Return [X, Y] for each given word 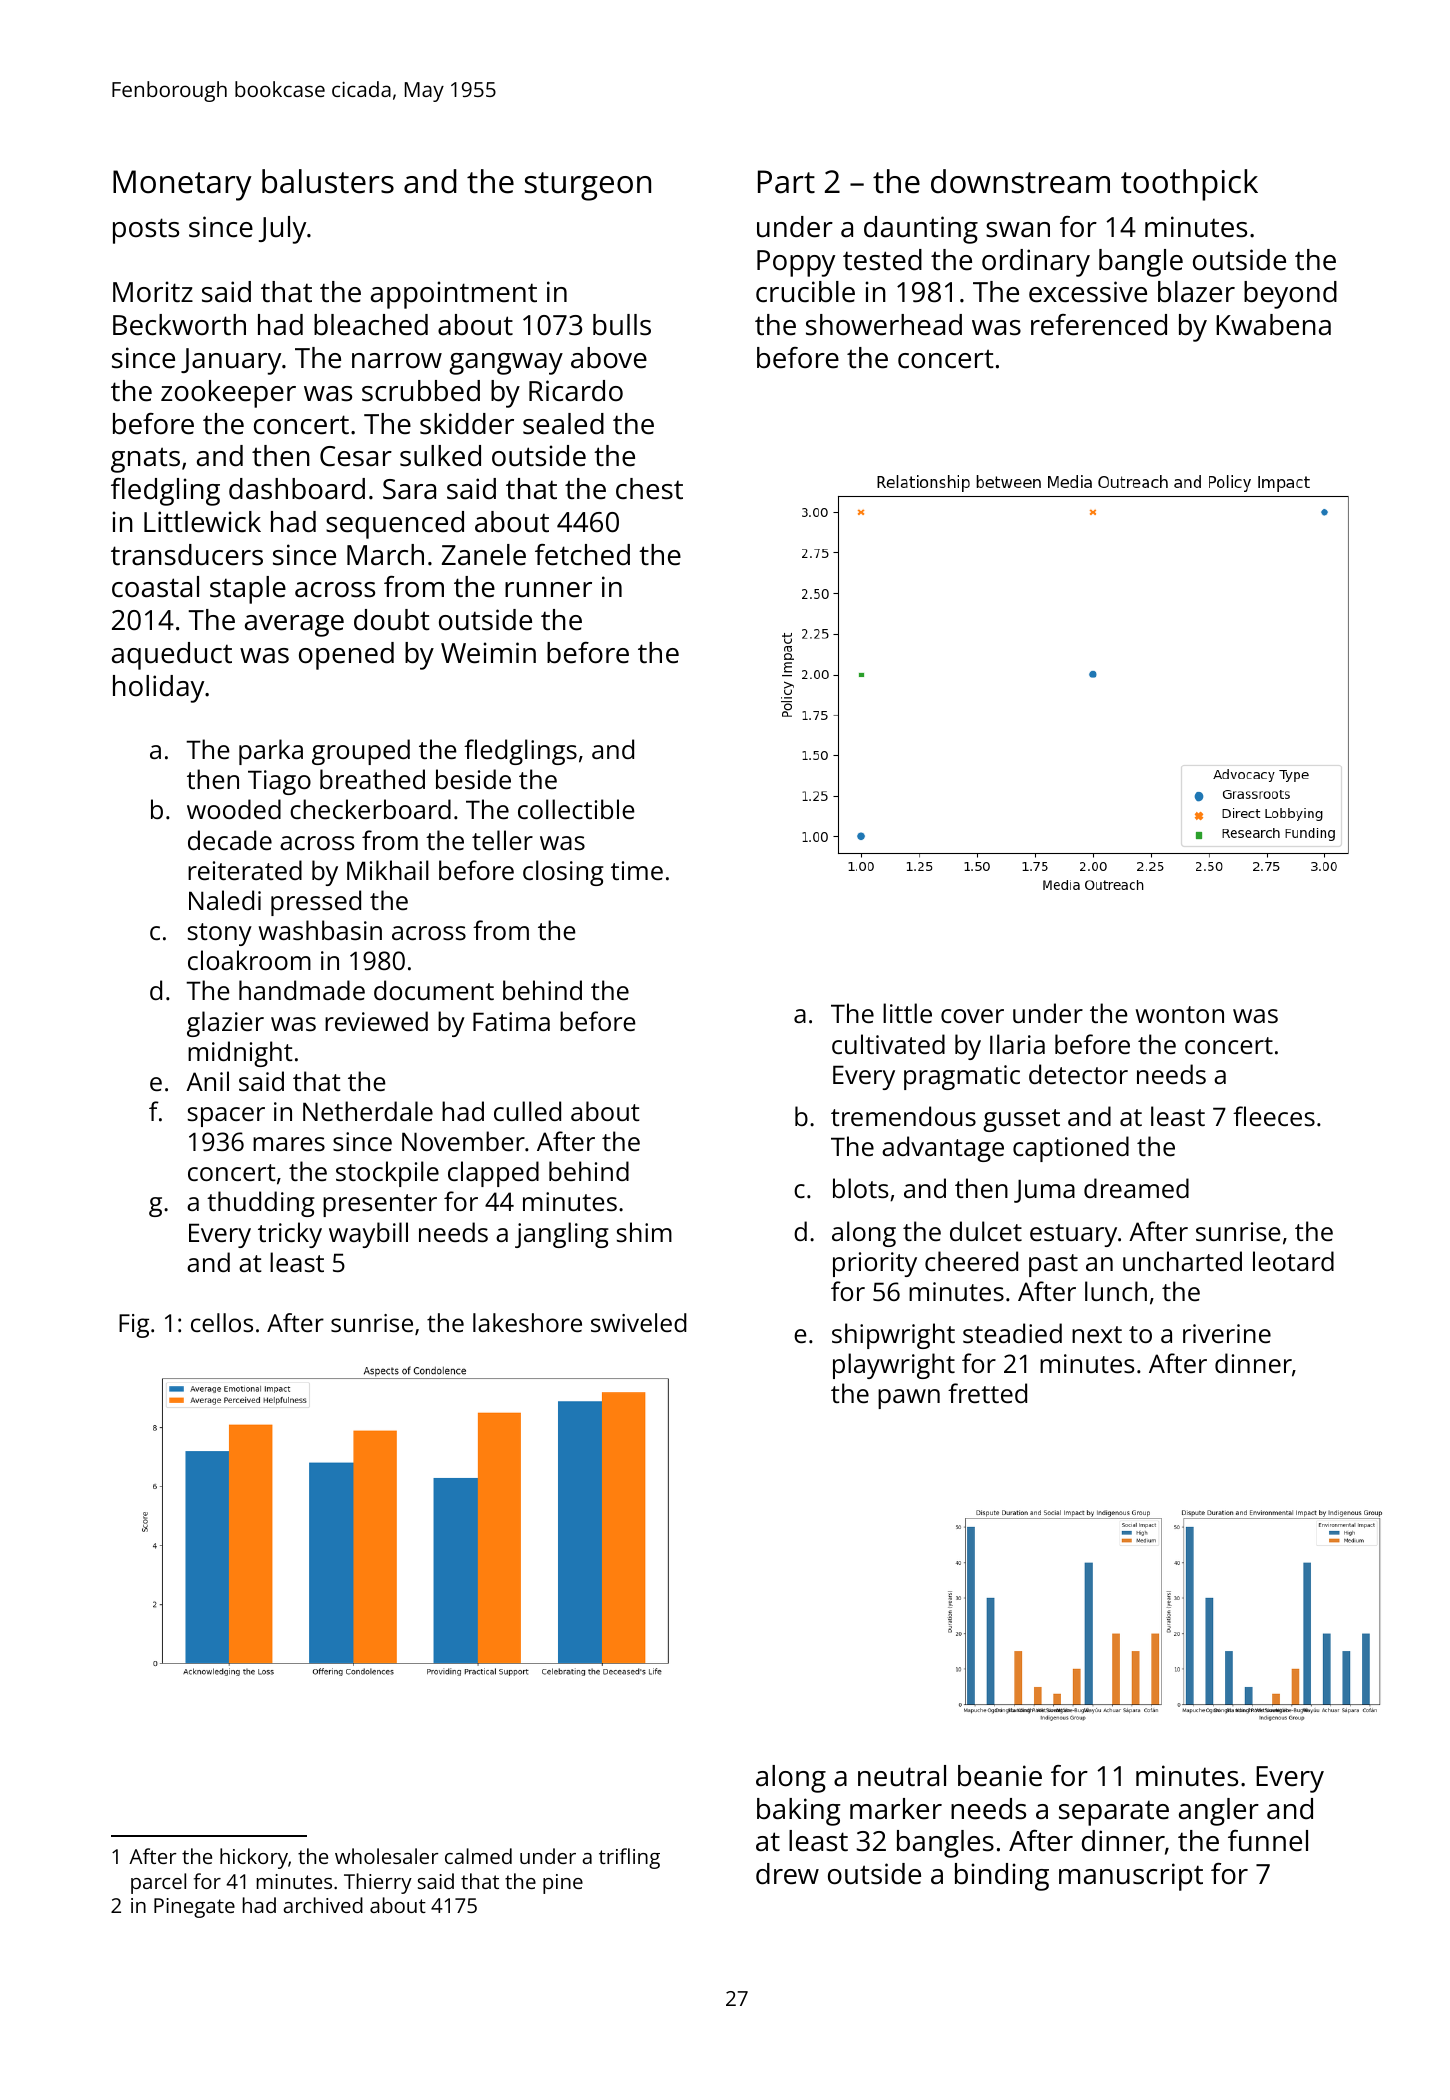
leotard [1293, 1261]
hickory [254, 1858]
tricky [290, 1235]
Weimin [488, 653]
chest [649, 489]
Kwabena [1273, 325]
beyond [1290, 295]
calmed [478, 1856]
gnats [145, 460]
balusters [328, 181]
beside [473, 779]
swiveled [639, 1322]
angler [1219, 1812]
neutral [902, 1776]
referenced [1099, 325]
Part [786, 182]
